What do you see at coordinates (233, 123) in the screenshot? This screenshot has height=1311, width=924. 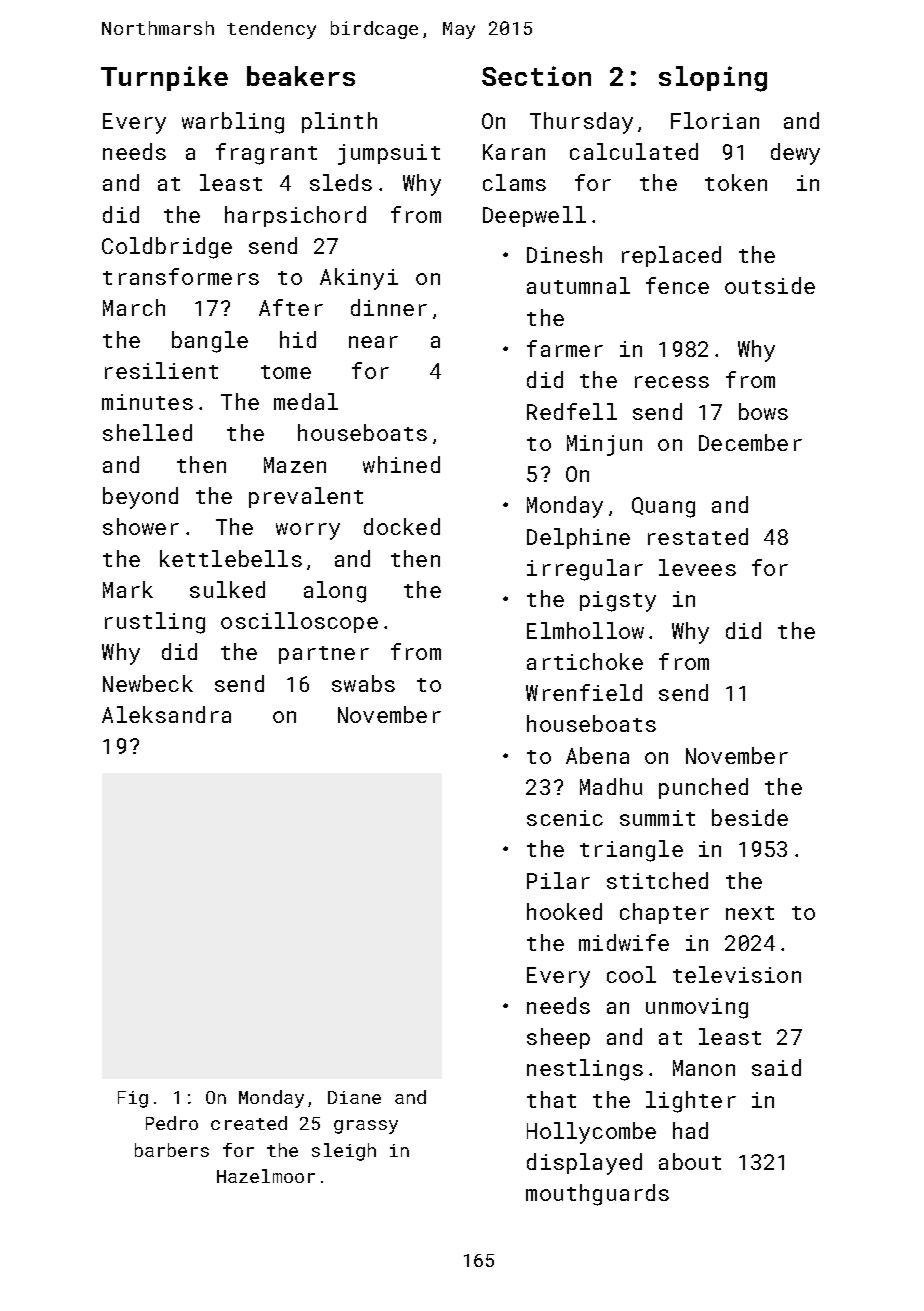 I see `warbling` at bounding box center [233, 123].
